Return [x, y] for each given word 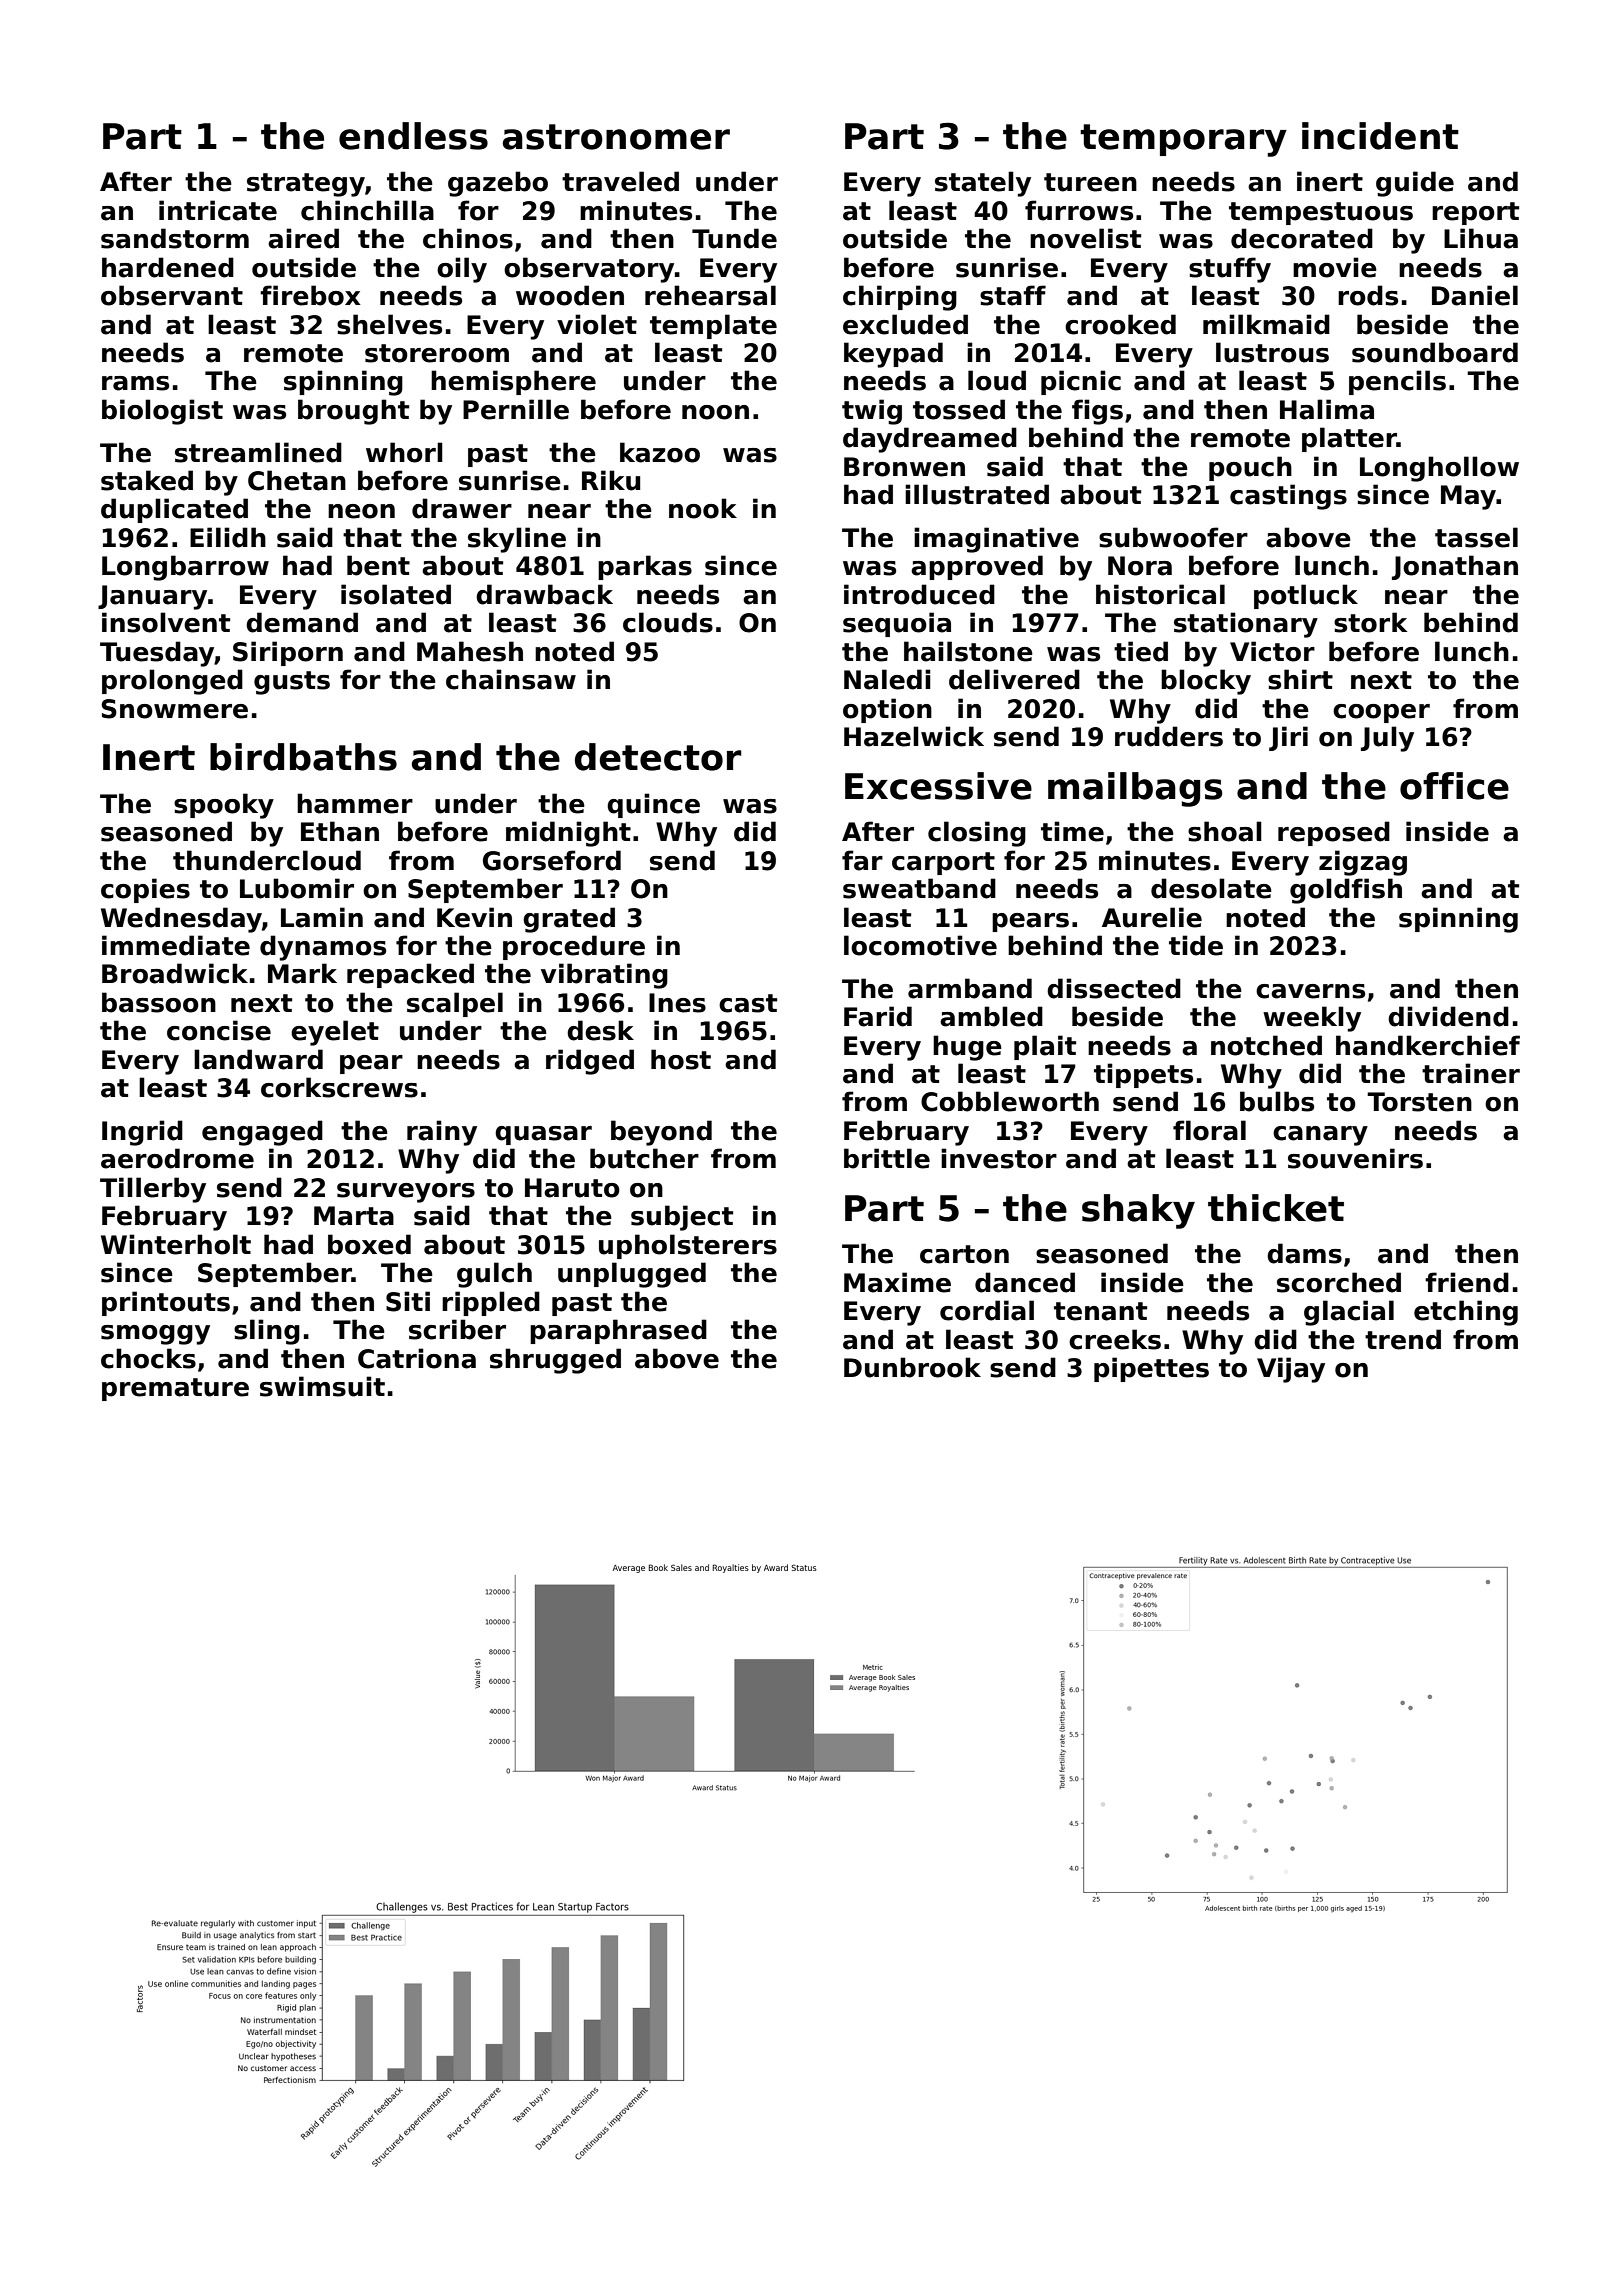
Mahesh [470, 651]
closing [977, 834]
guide [1415, 184]
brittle [887, 1158]
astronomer [616, 137]
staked [147, 480]
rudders [1169, 736]
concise [219, 1030]
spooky [224, 806]
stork [1370, 622]
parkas [645, 567]
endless [413, 136]
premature [175, 1389]
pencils [1397, 382]
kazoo [660, 452]
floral [1209, 1130]
